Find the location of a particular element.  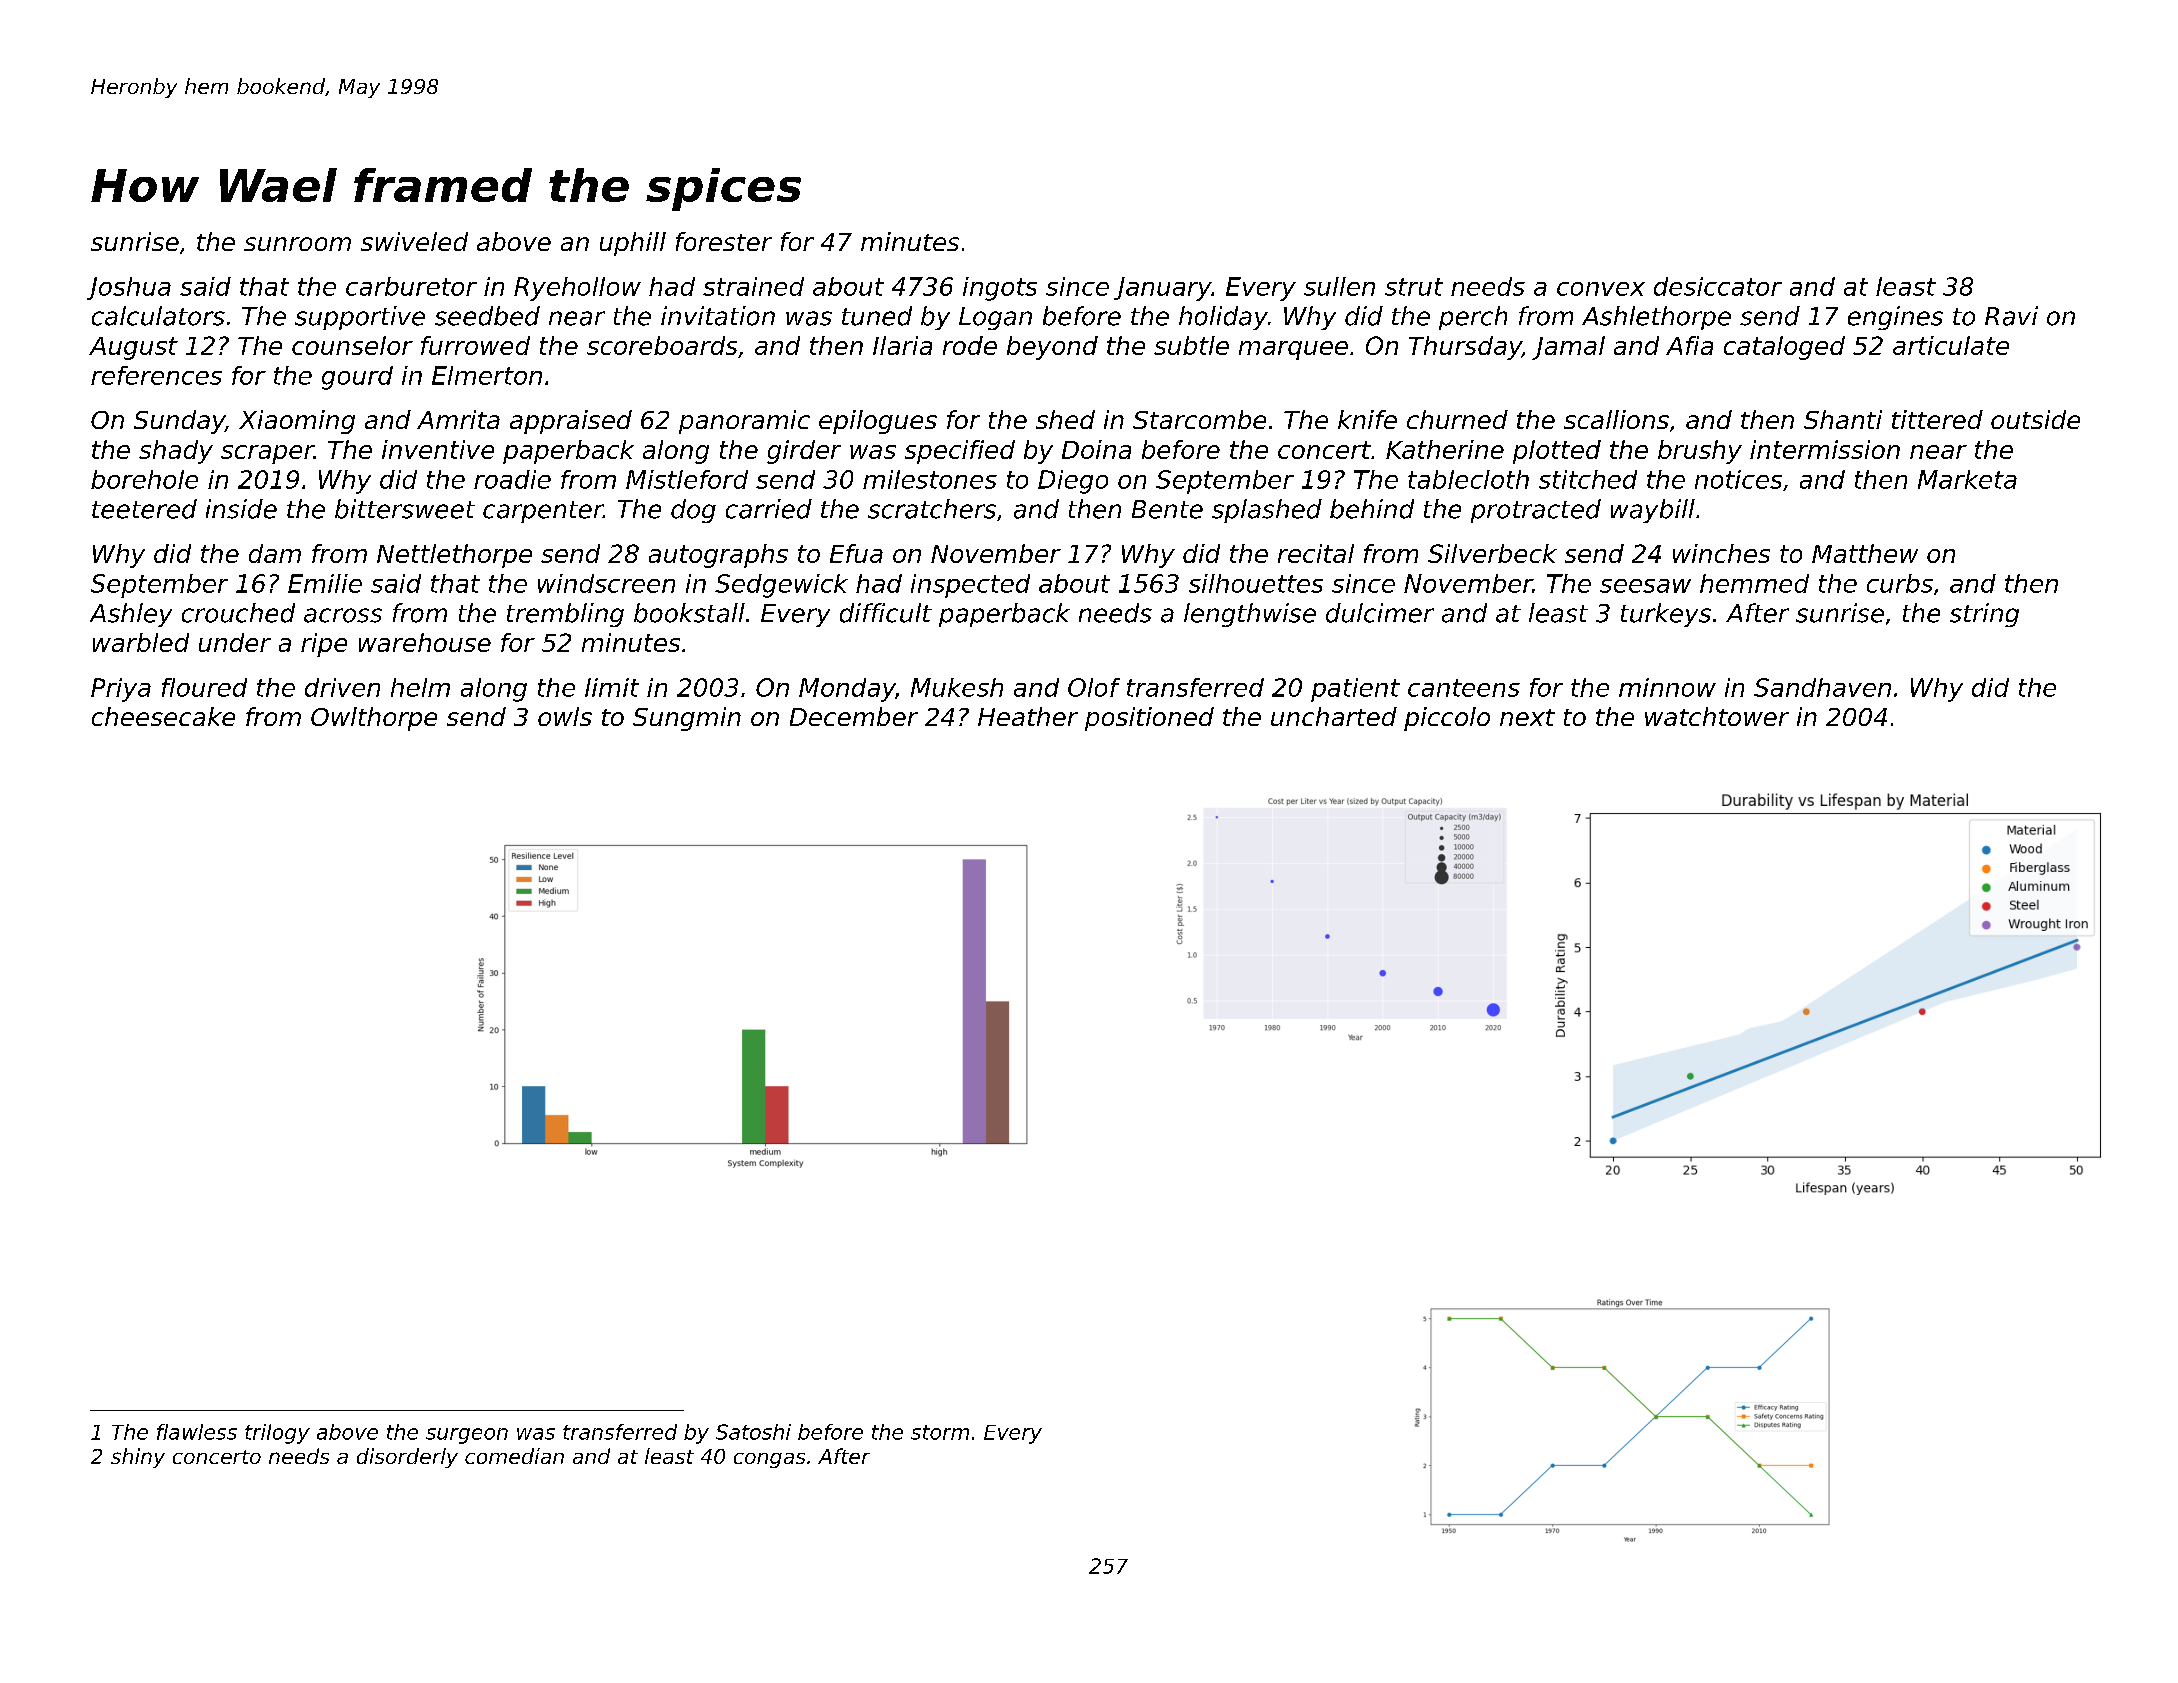

next is located at coordinates (1527, 717).
